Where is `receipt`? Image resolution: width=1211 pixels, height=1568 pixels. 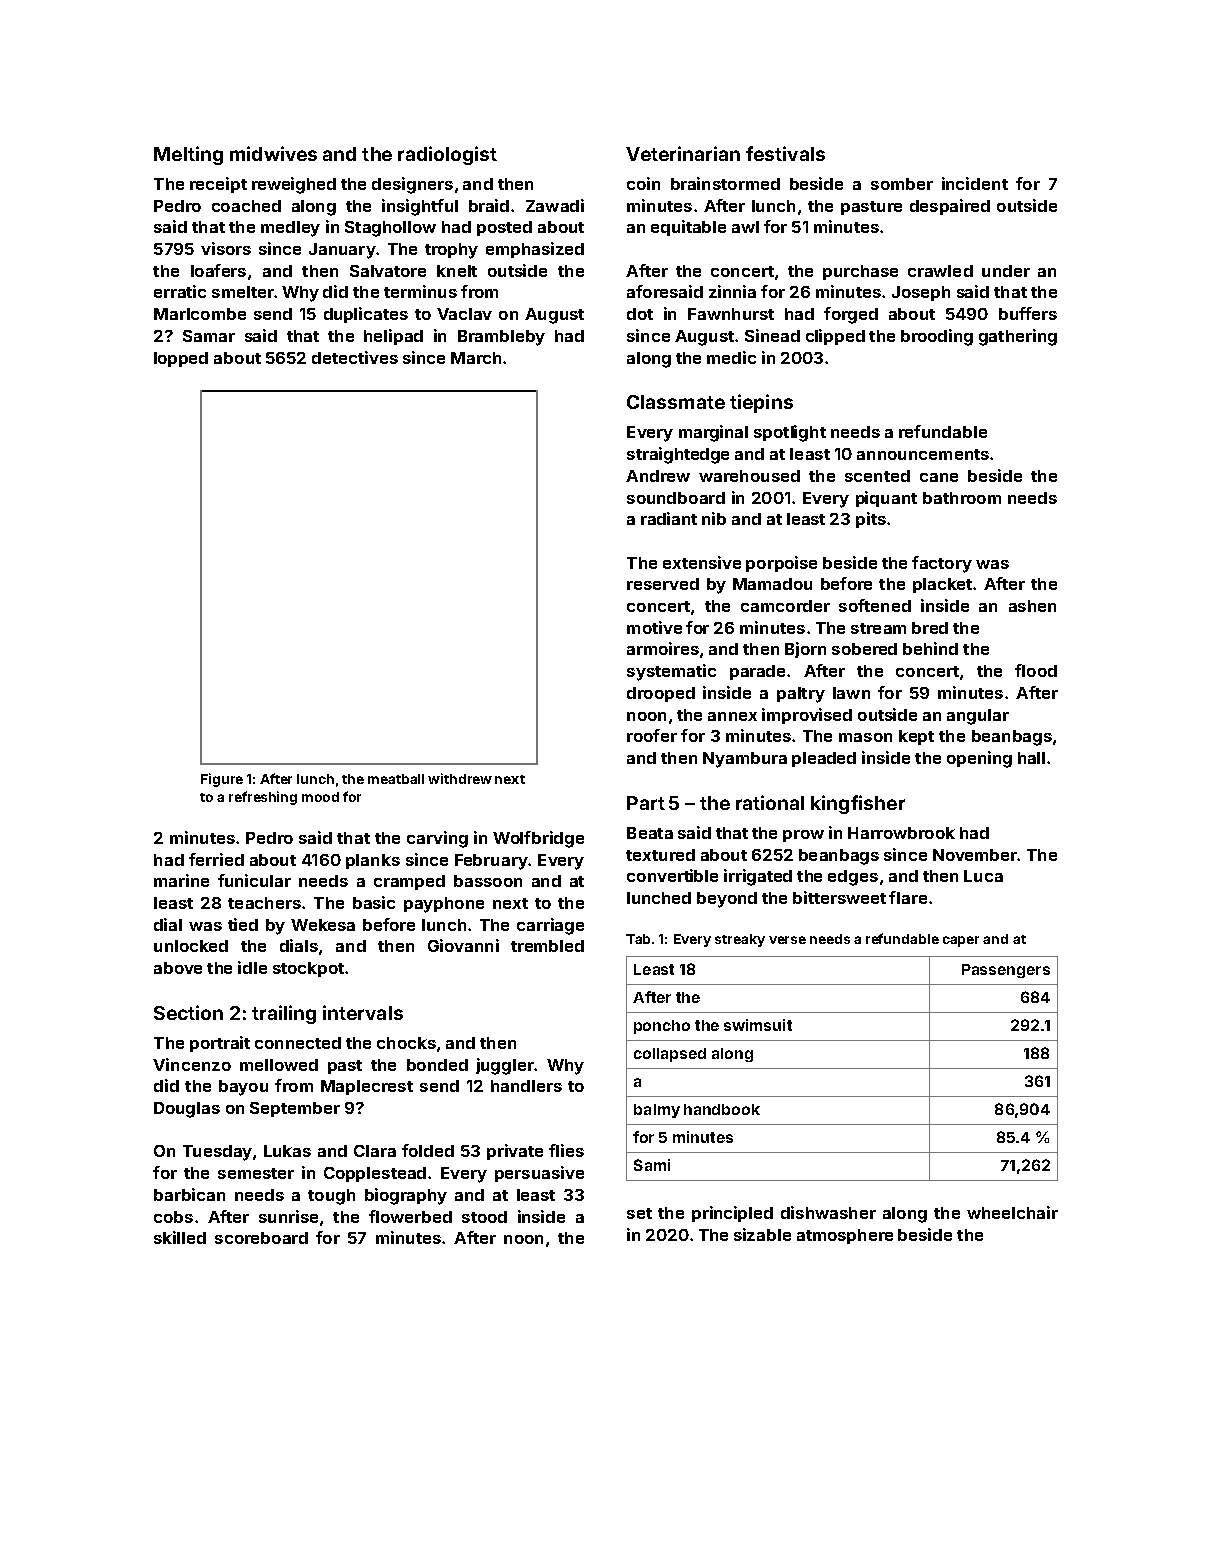
receipt is located at coordinates (218, 185).
